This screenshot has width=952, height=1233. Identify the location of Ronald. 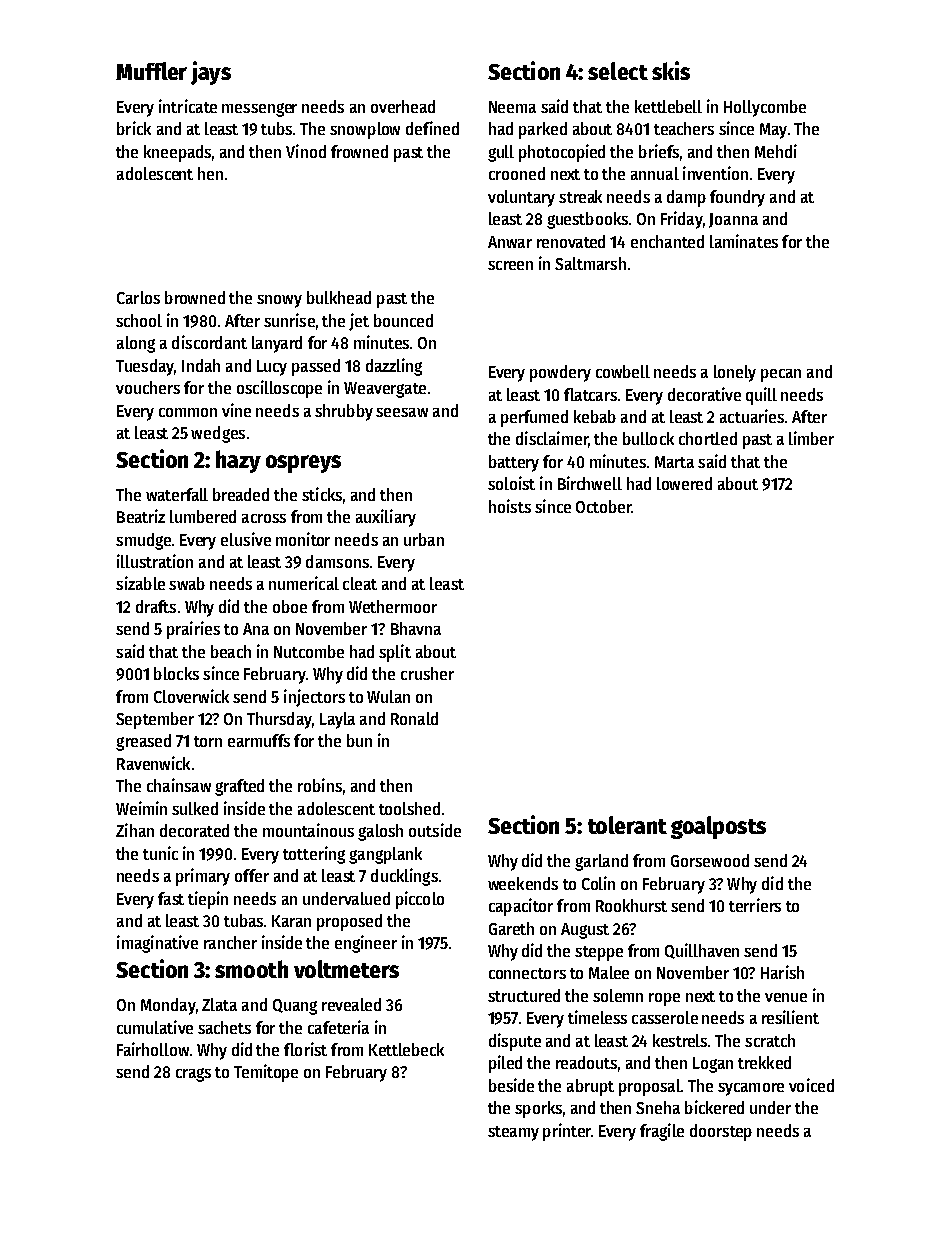
(414, 718).
